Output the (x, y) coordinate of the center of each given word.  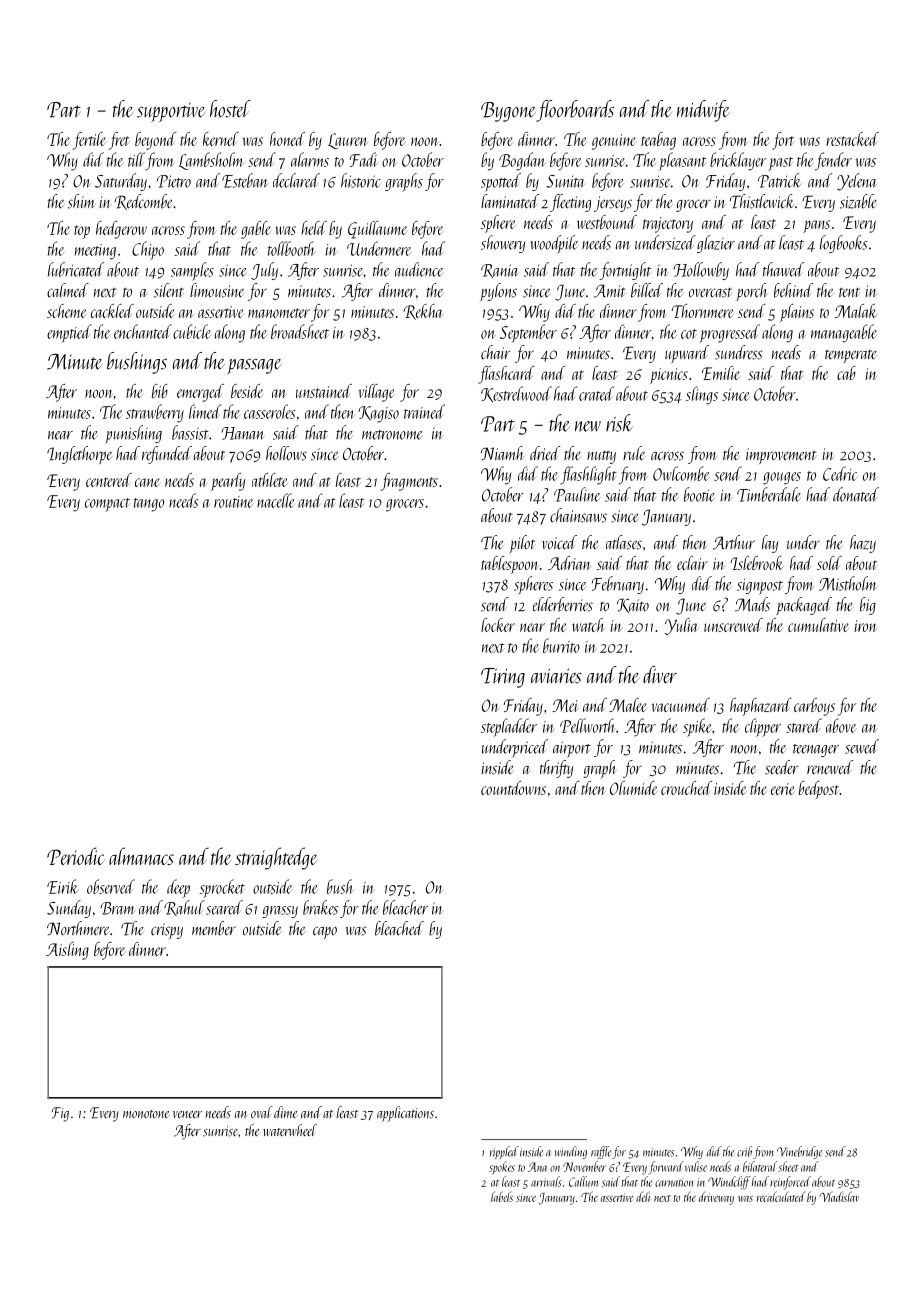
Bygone (508, 112)
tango (149, 505)
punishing (133, 434)
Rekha (422, 312)
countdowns (513, 788)
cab (846, 373)
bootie (699, 494)
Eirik (62, 886)
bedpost (819, 790)
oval (262, 1112)
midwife (703, 111)
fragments (409, 482)
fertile (89, 141)
